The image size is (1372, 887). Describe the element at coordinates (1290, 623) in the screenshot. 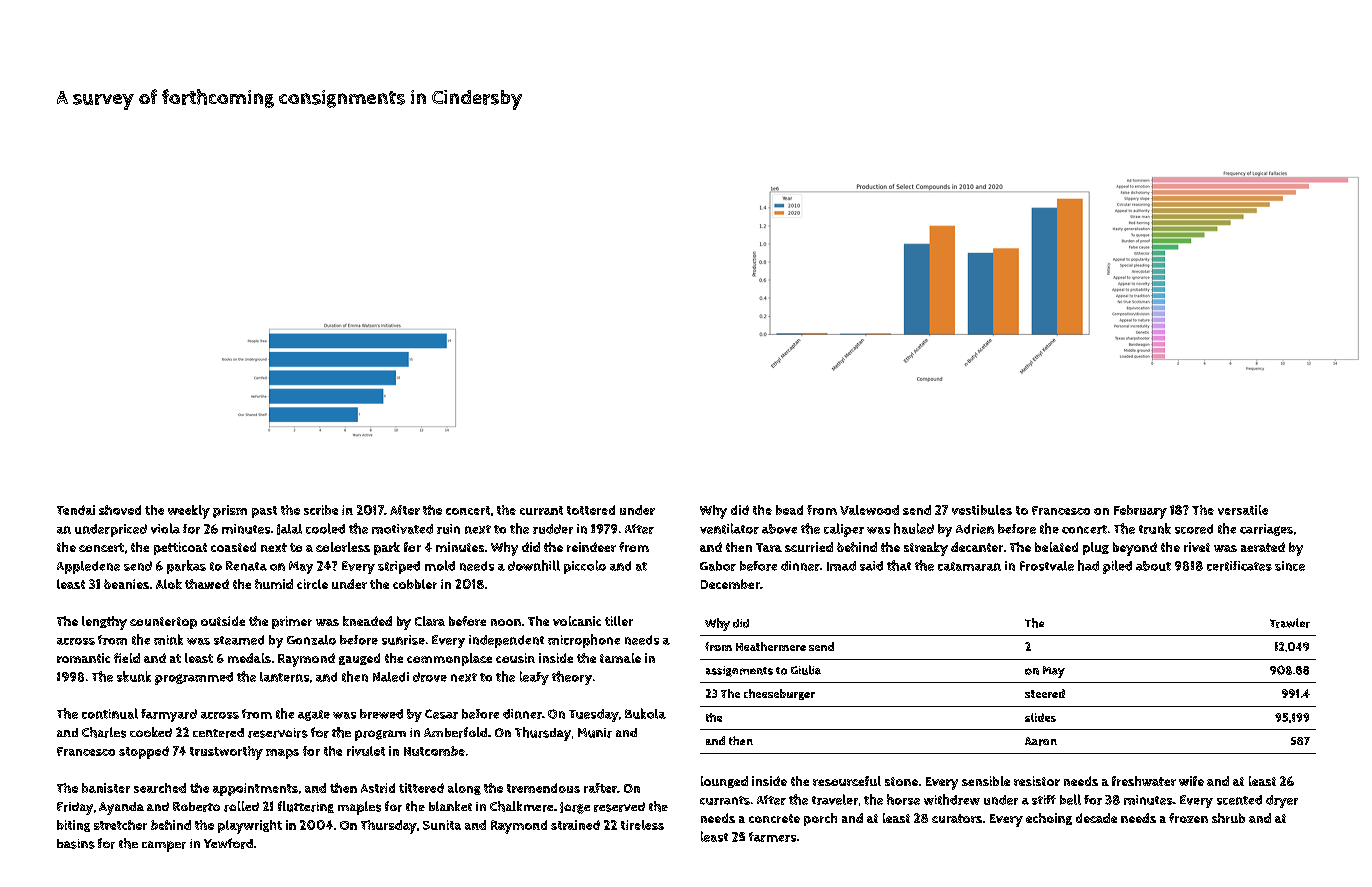

I see `Trawler` at that location.
